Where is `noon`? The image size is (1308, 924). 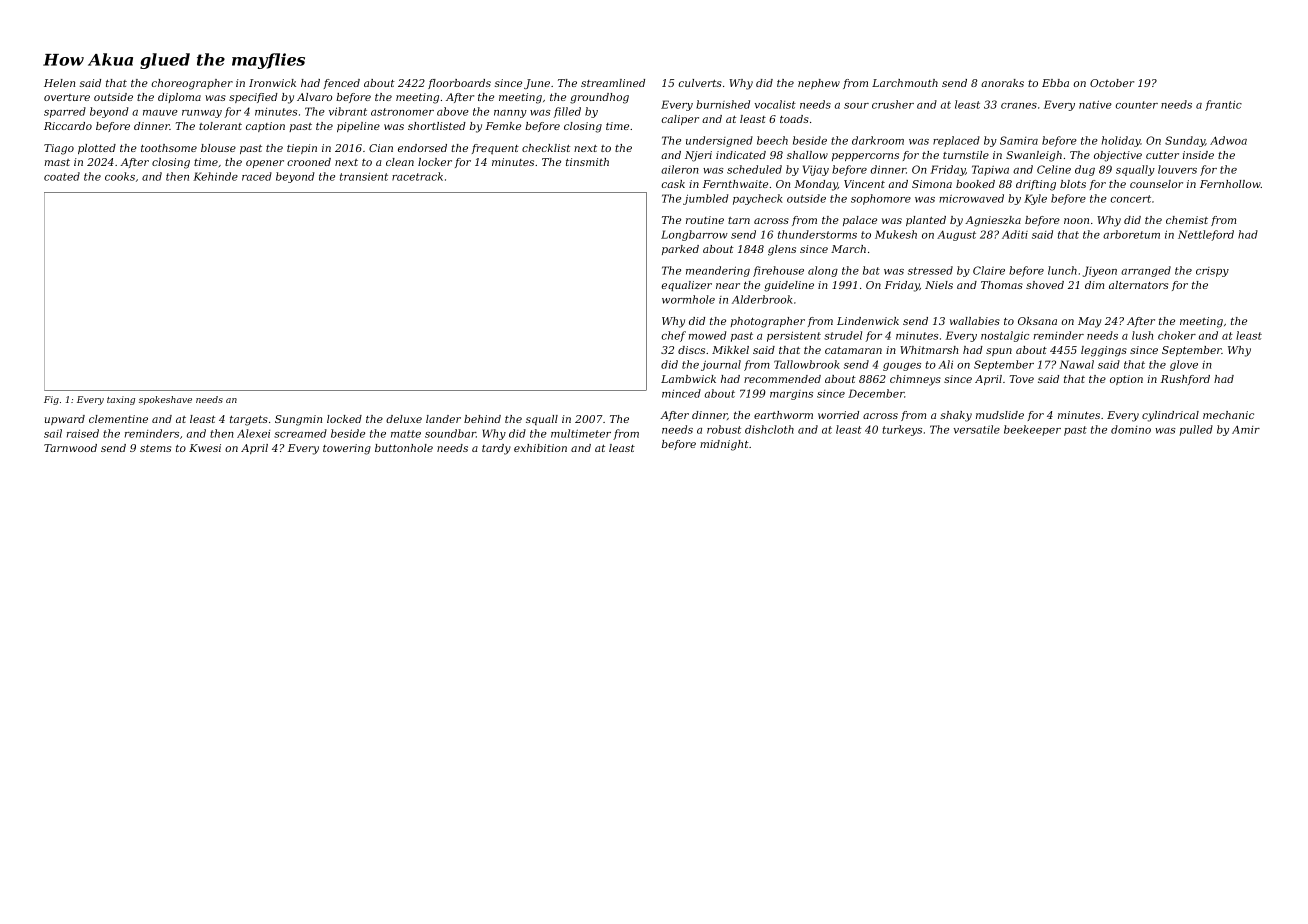
noon is located at coordinates (1076, 221).
